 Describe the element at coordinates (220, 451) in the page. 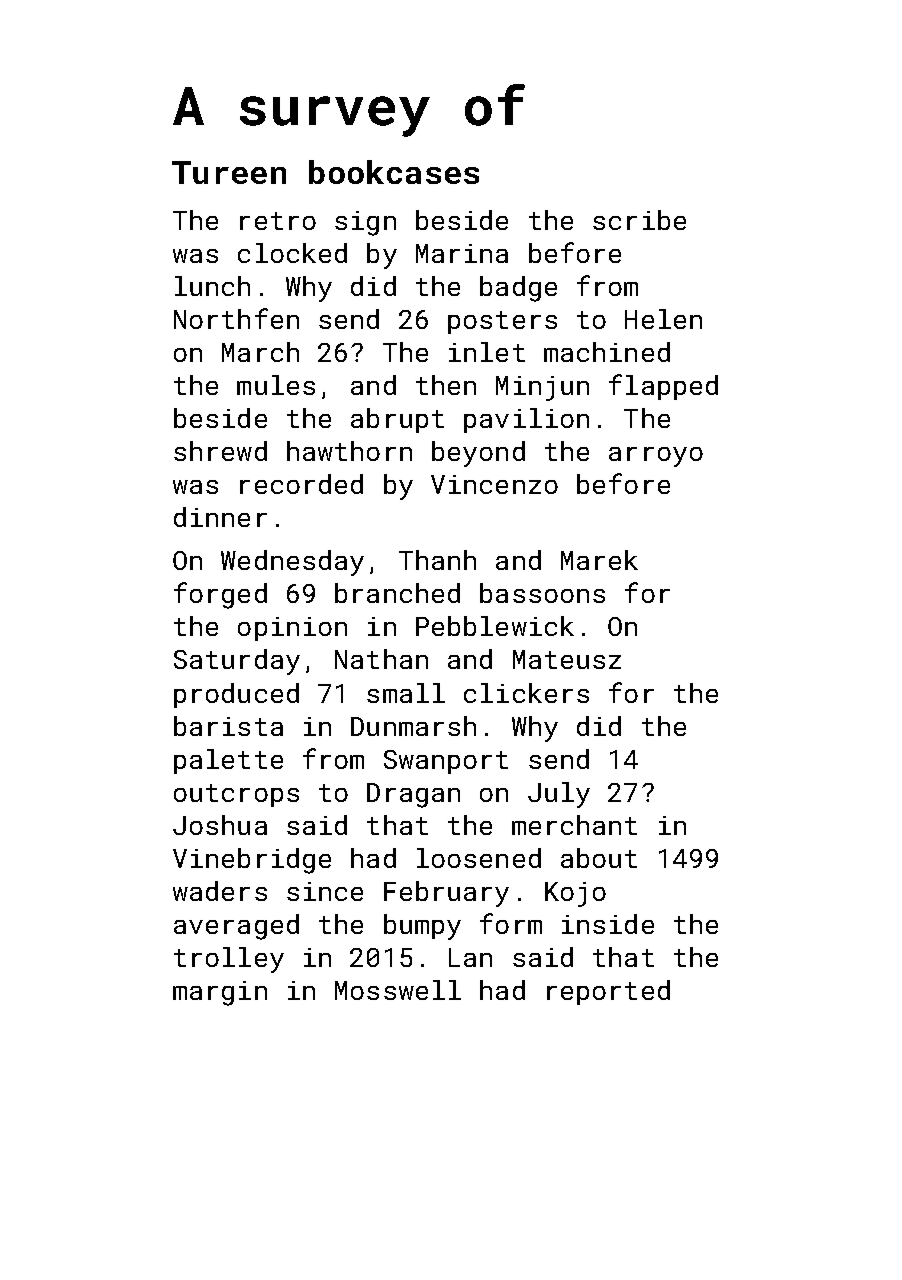

I see `shrewd` at that location.
